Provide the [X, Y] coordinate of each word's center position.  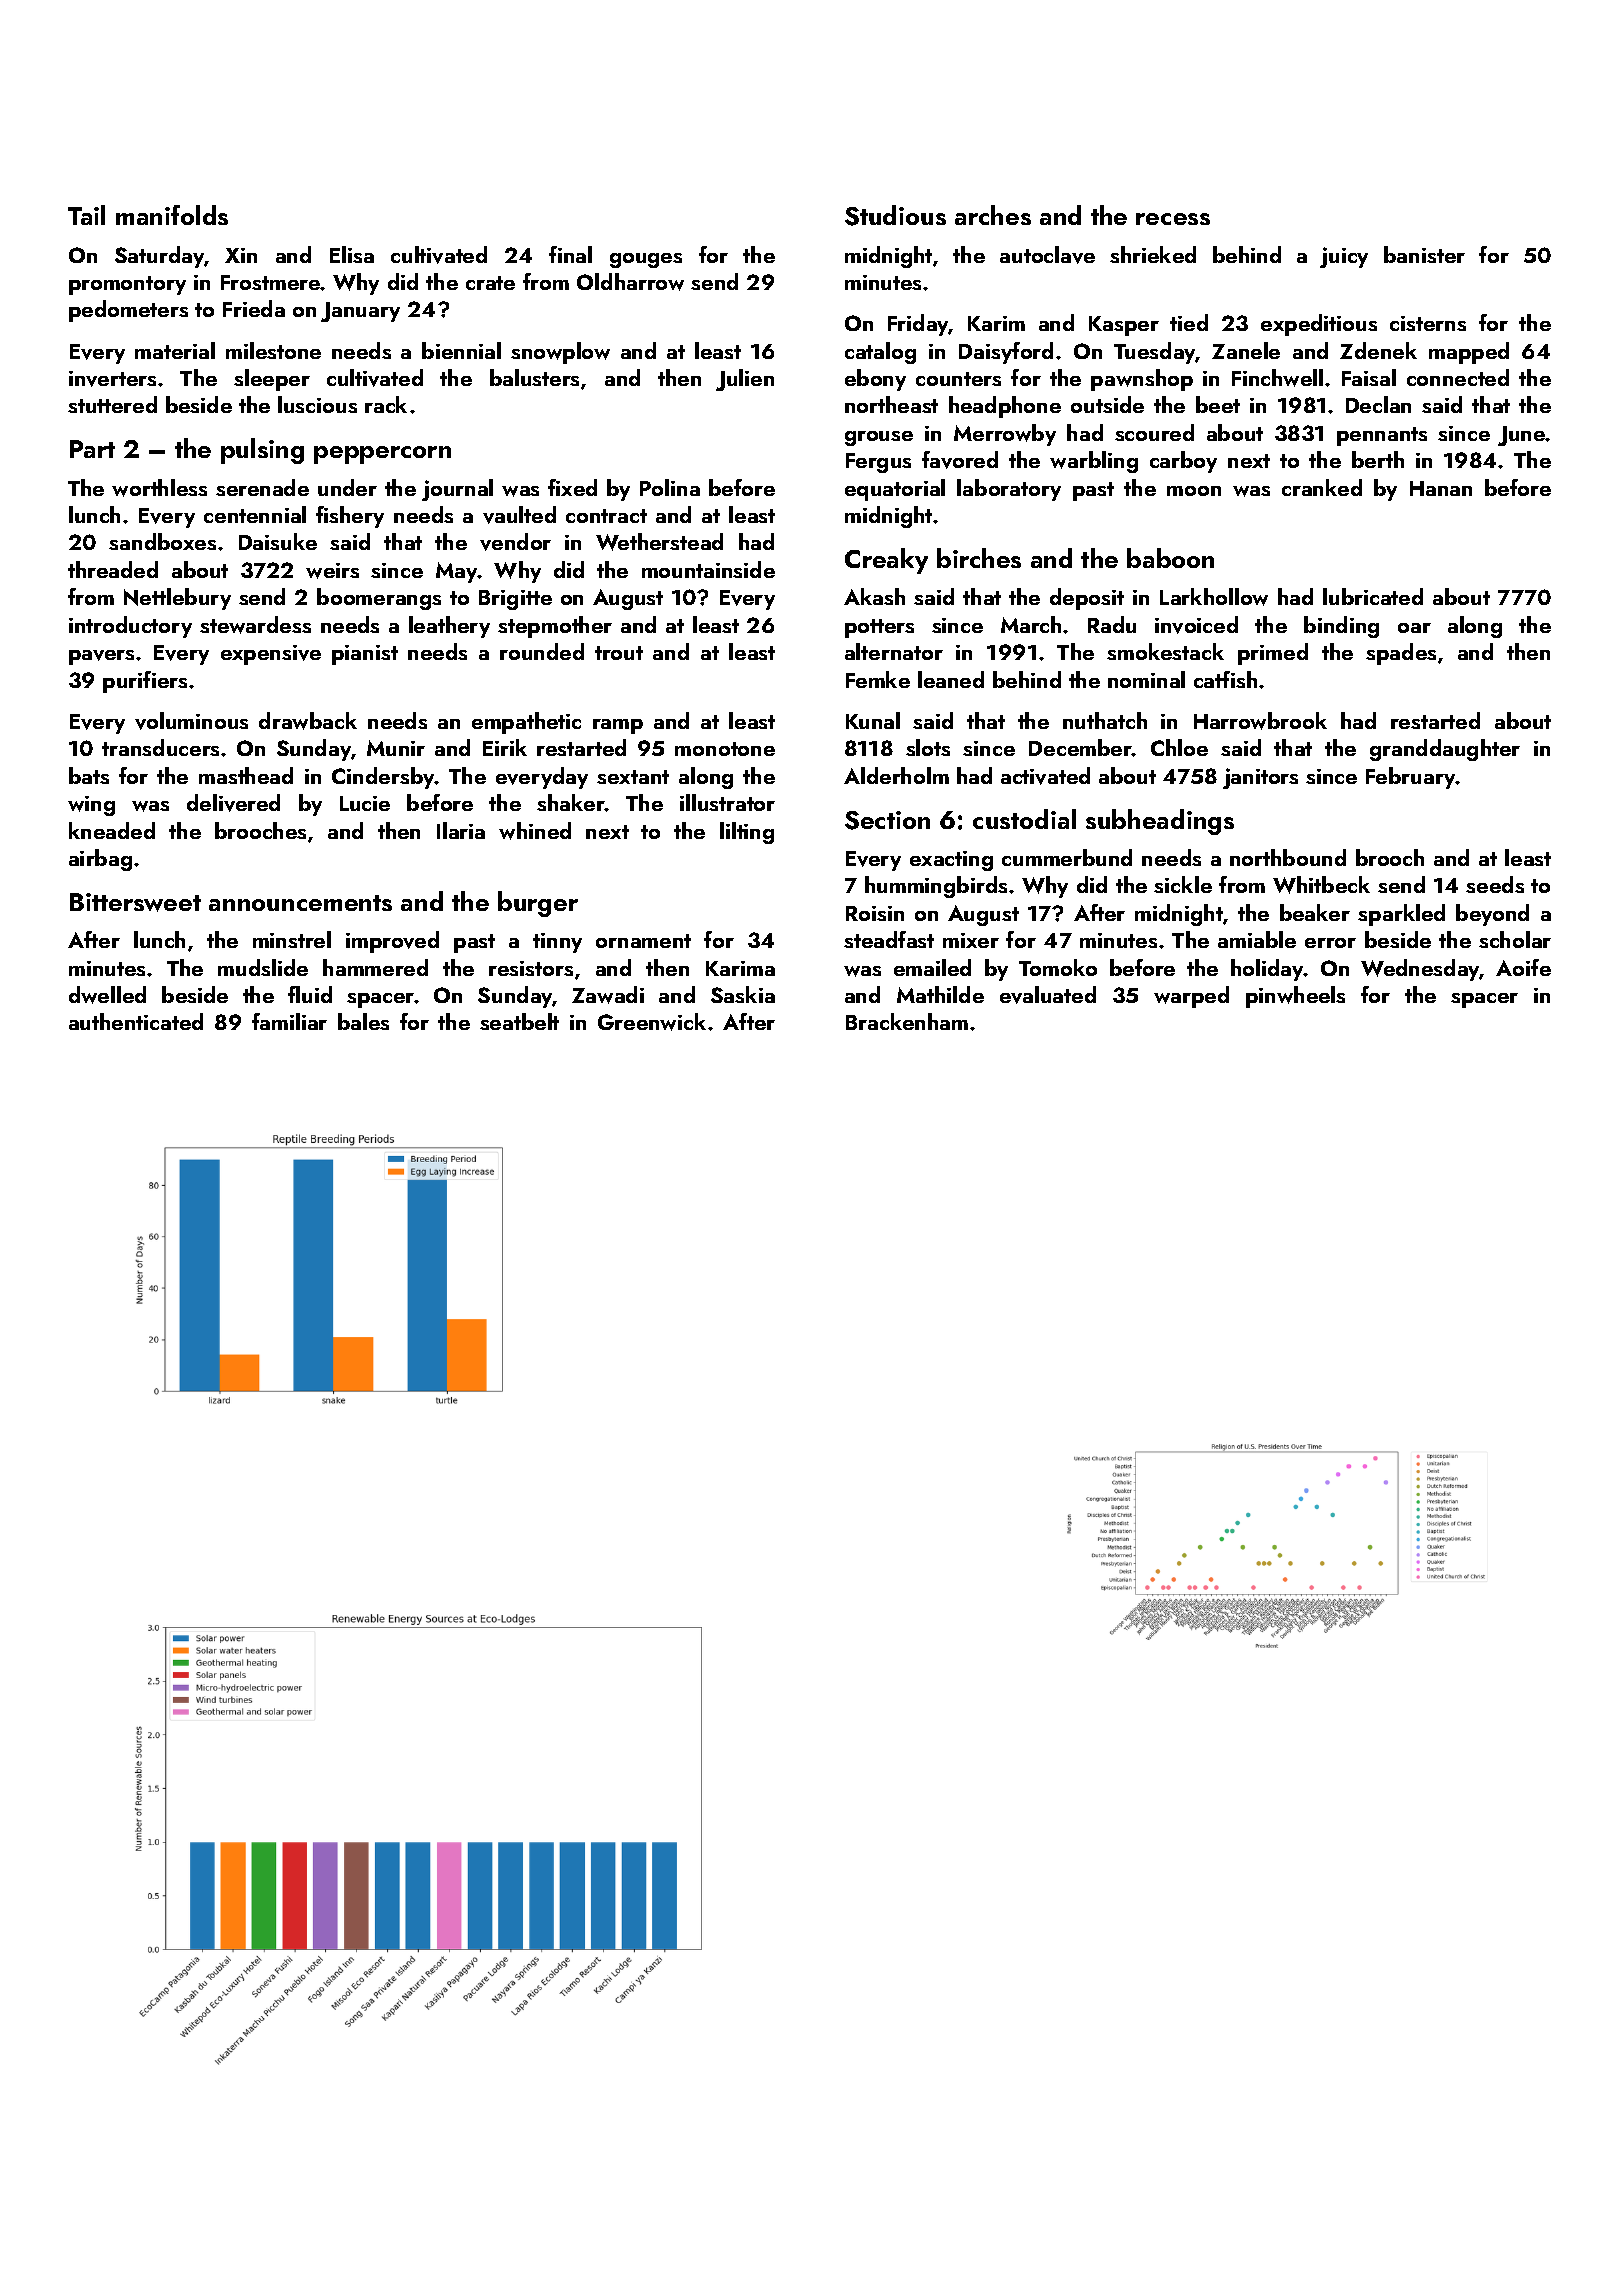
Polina [670, 487]
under [347, 487]
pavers [101, 657]
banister [1424, 254]
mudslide [263, 967]
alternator [894, 651]
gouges [646, 260]
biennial [461, 350]
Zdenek [1378, 350]
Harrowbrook [1260, 721]
